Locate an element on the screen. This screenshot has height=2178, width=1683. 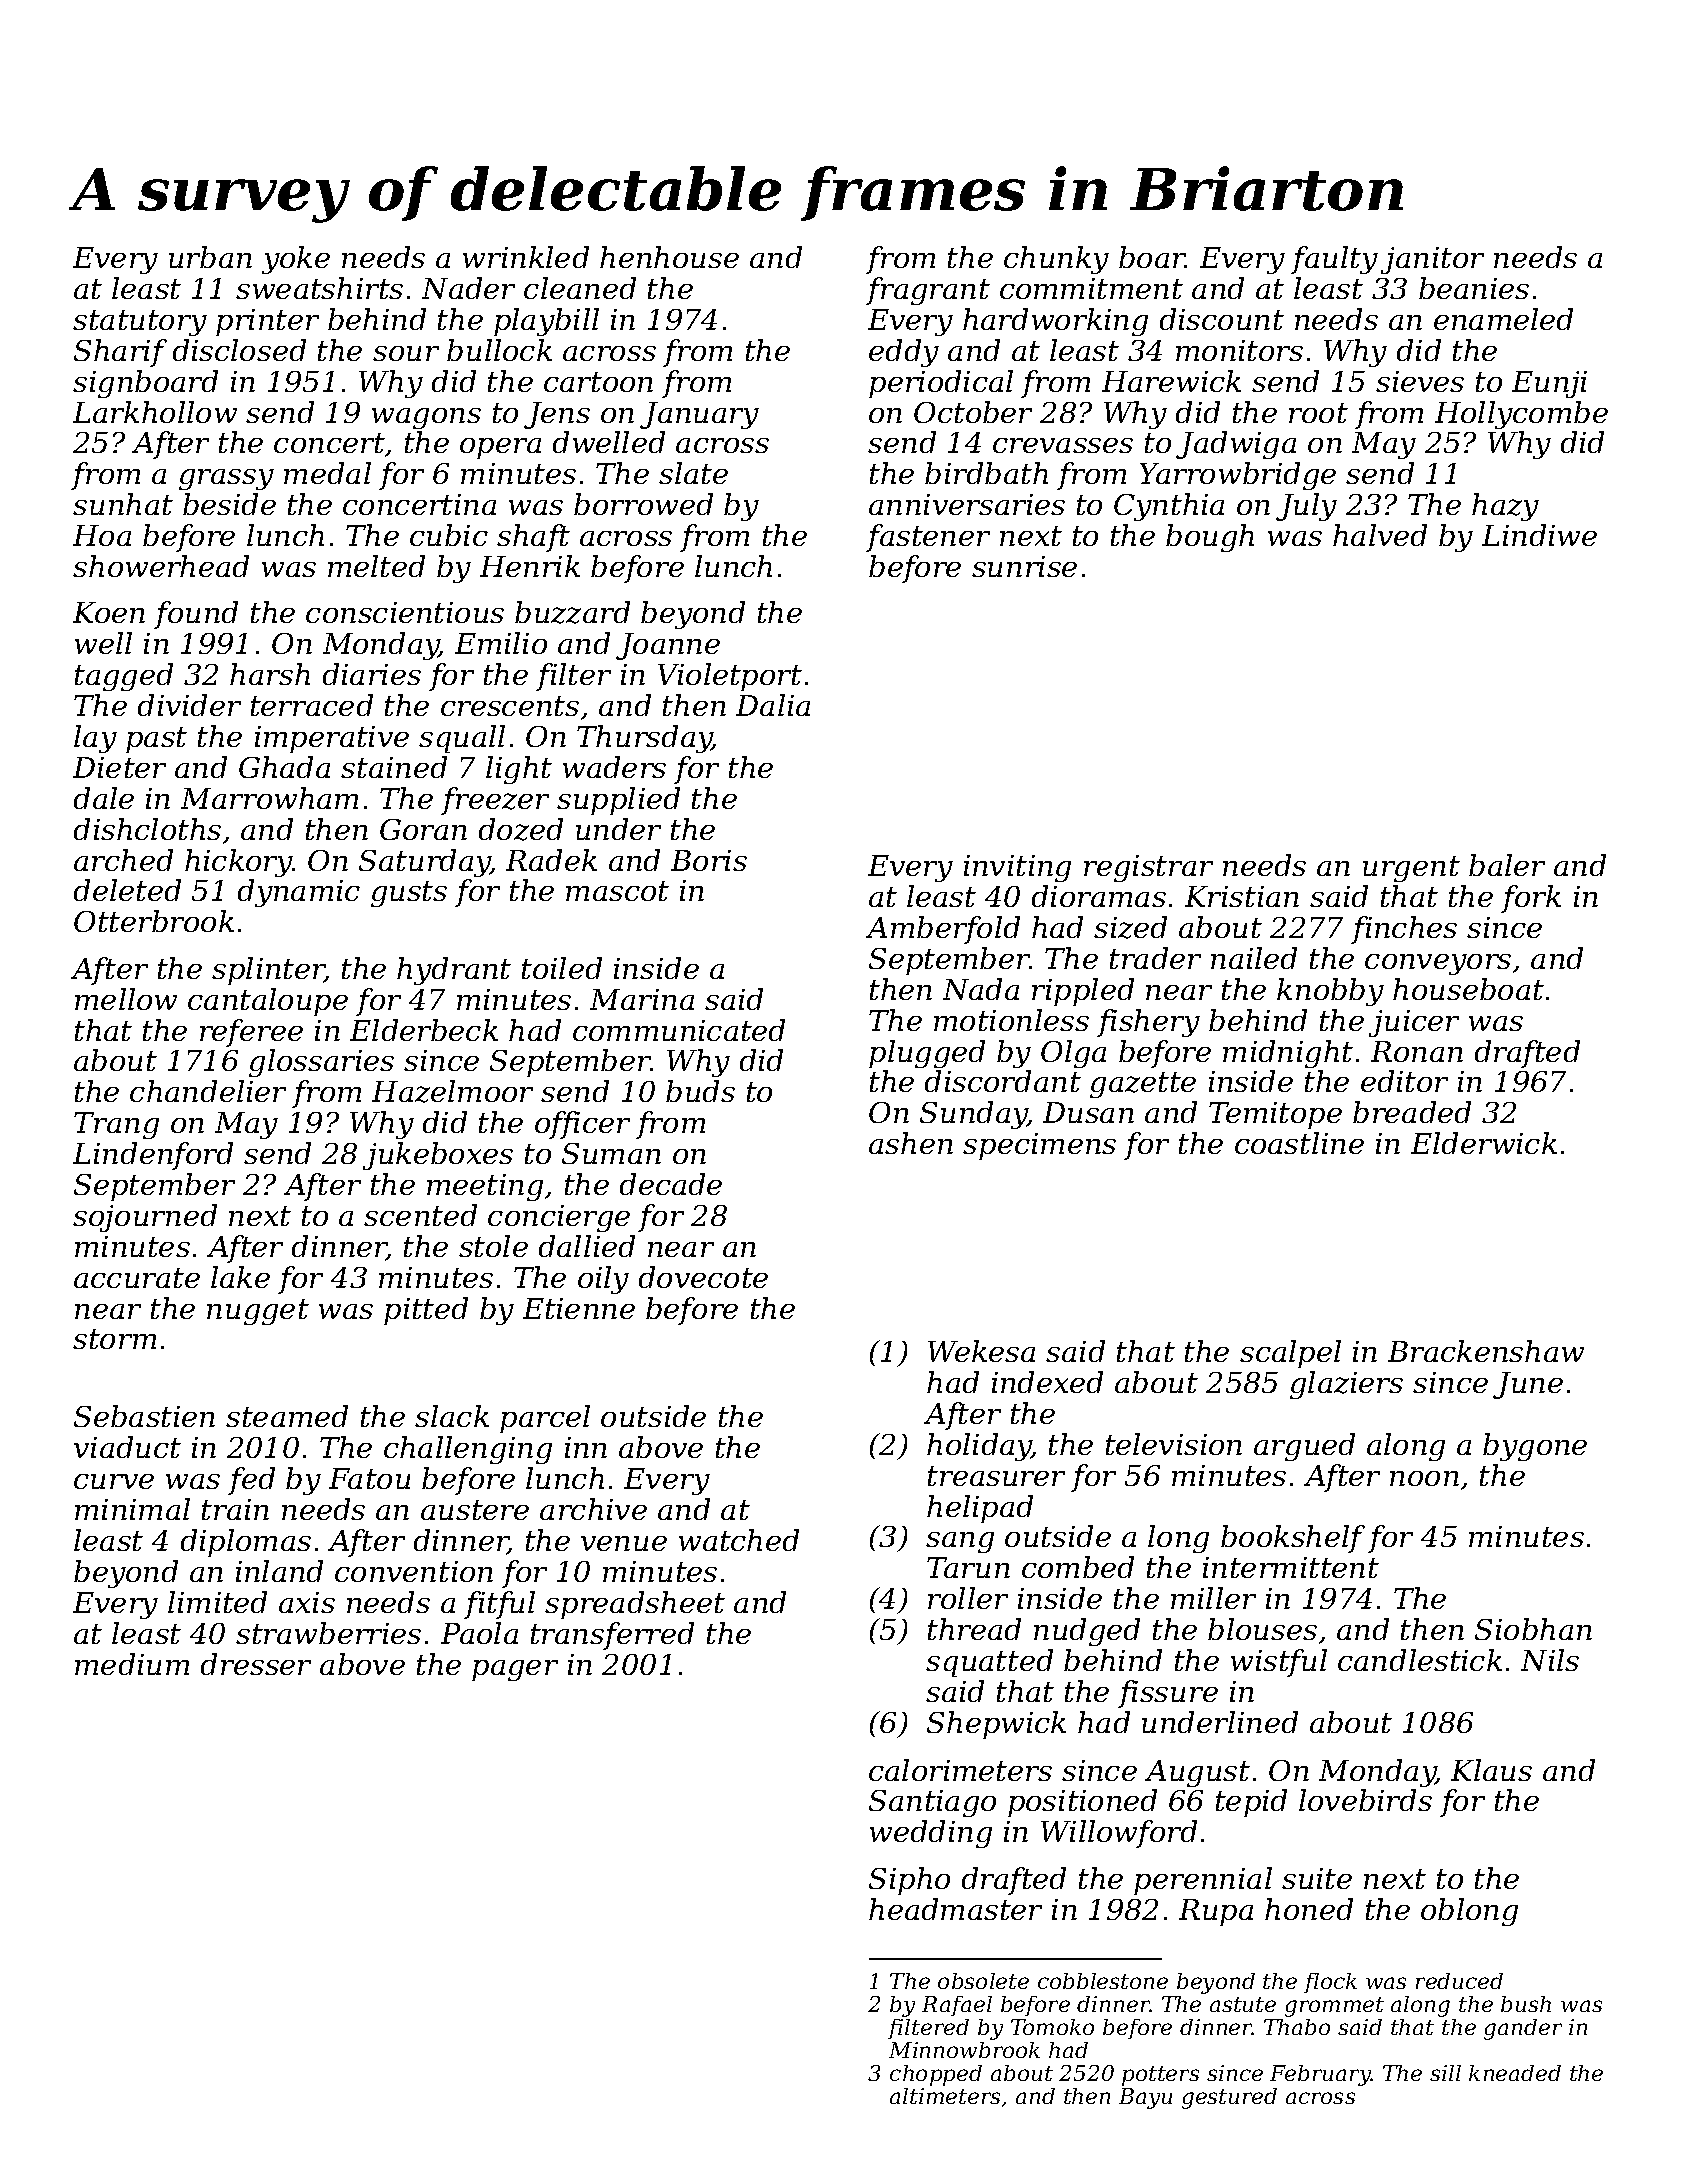
yoke is located at coordinates (296, 260).
